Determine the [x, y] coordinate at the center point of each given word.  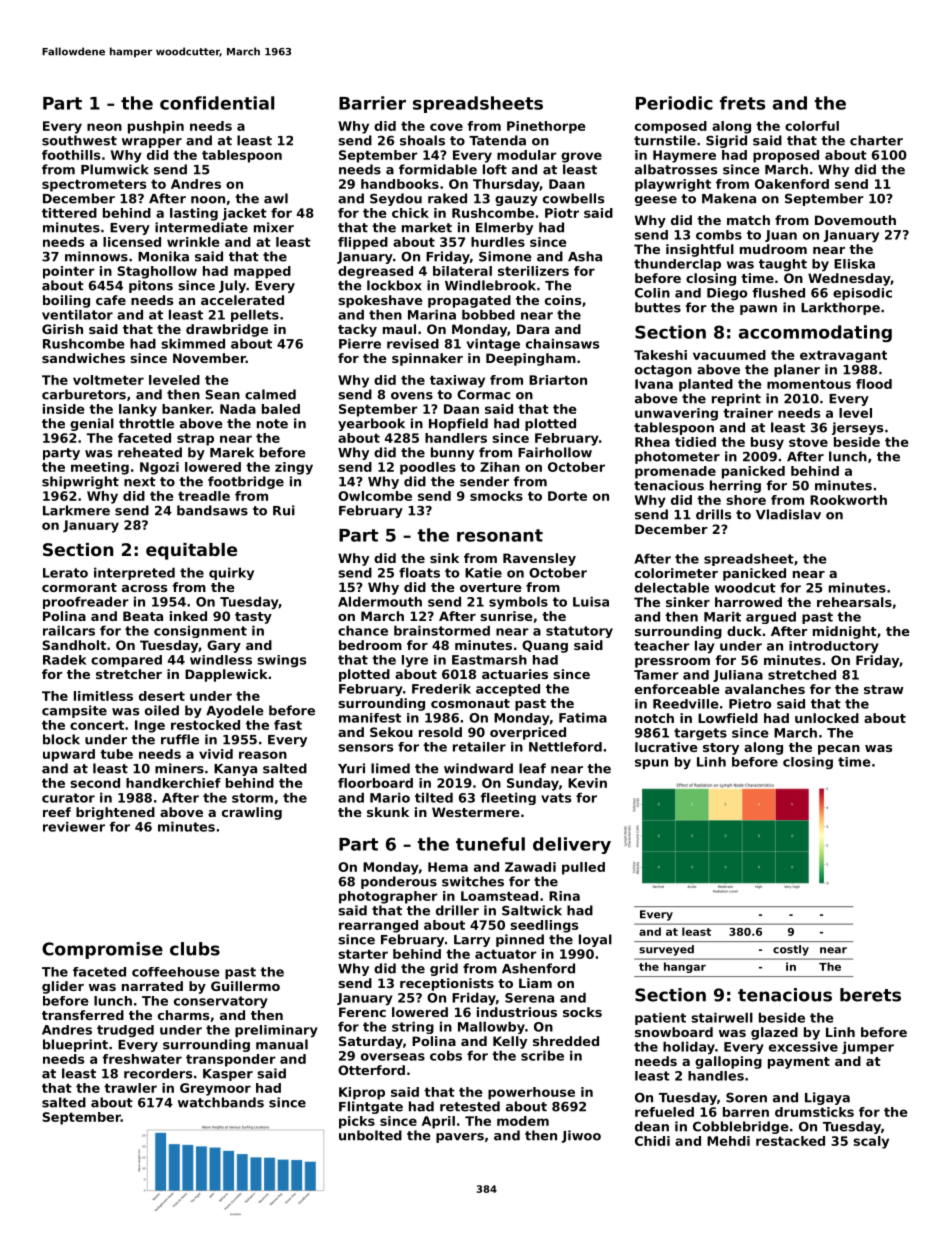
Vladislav [788, 514]
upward [69, 755]
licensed [132, 242]
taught [783, 265]
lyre [415, 661]
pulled [583, 868]
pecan [839, 750]
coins [563, 300]
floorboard [375, 783]
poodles [428, 468]
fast [288, 725]
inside [64, 409]
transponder [231, 1060]
